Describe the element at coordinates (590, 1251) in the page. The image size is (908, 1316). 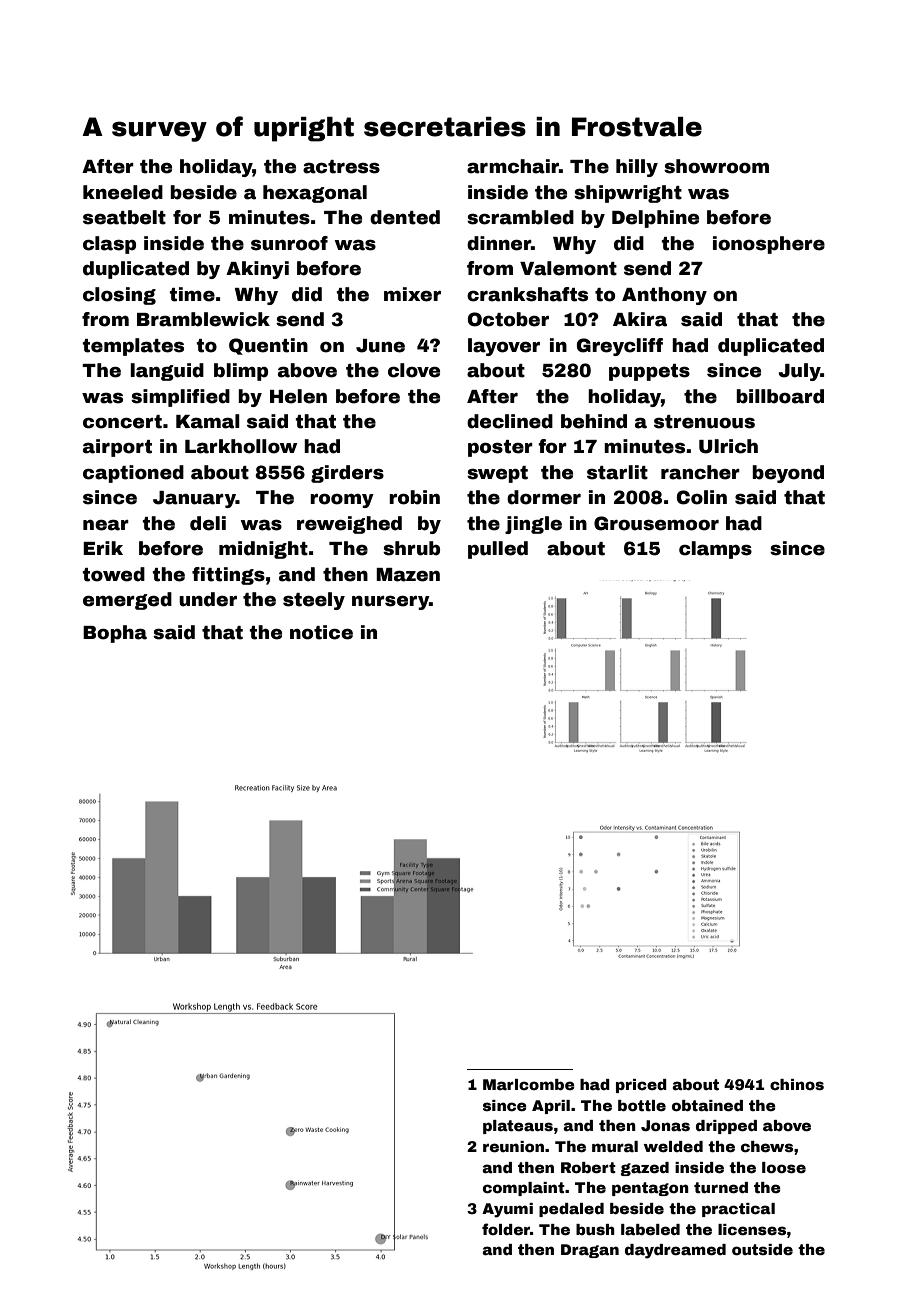
I see `Dragan` at that location.
